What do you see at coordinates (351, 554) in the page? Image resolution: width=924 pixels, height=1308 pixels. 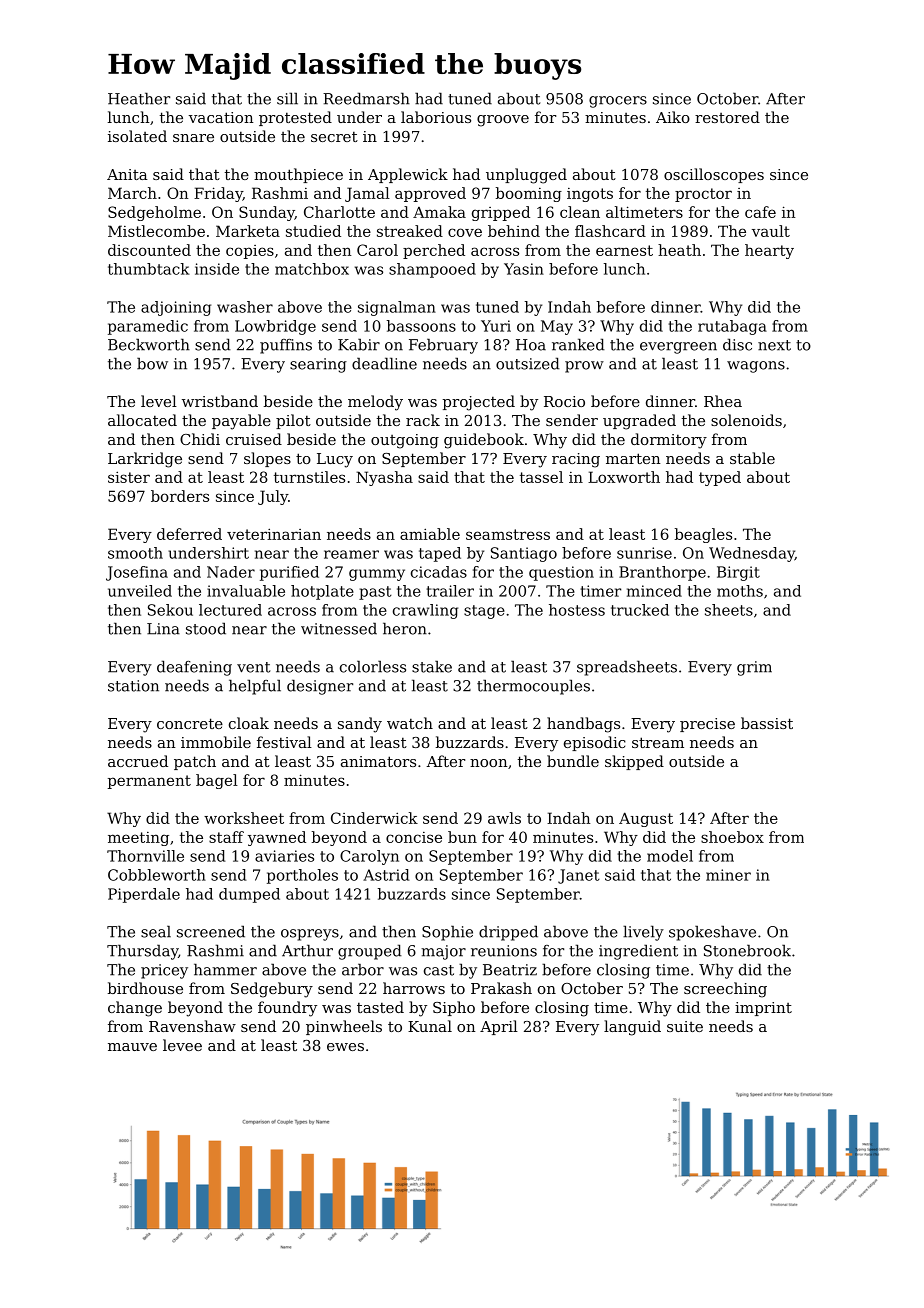 I see `reamer` at bounding box center [351, 554].
